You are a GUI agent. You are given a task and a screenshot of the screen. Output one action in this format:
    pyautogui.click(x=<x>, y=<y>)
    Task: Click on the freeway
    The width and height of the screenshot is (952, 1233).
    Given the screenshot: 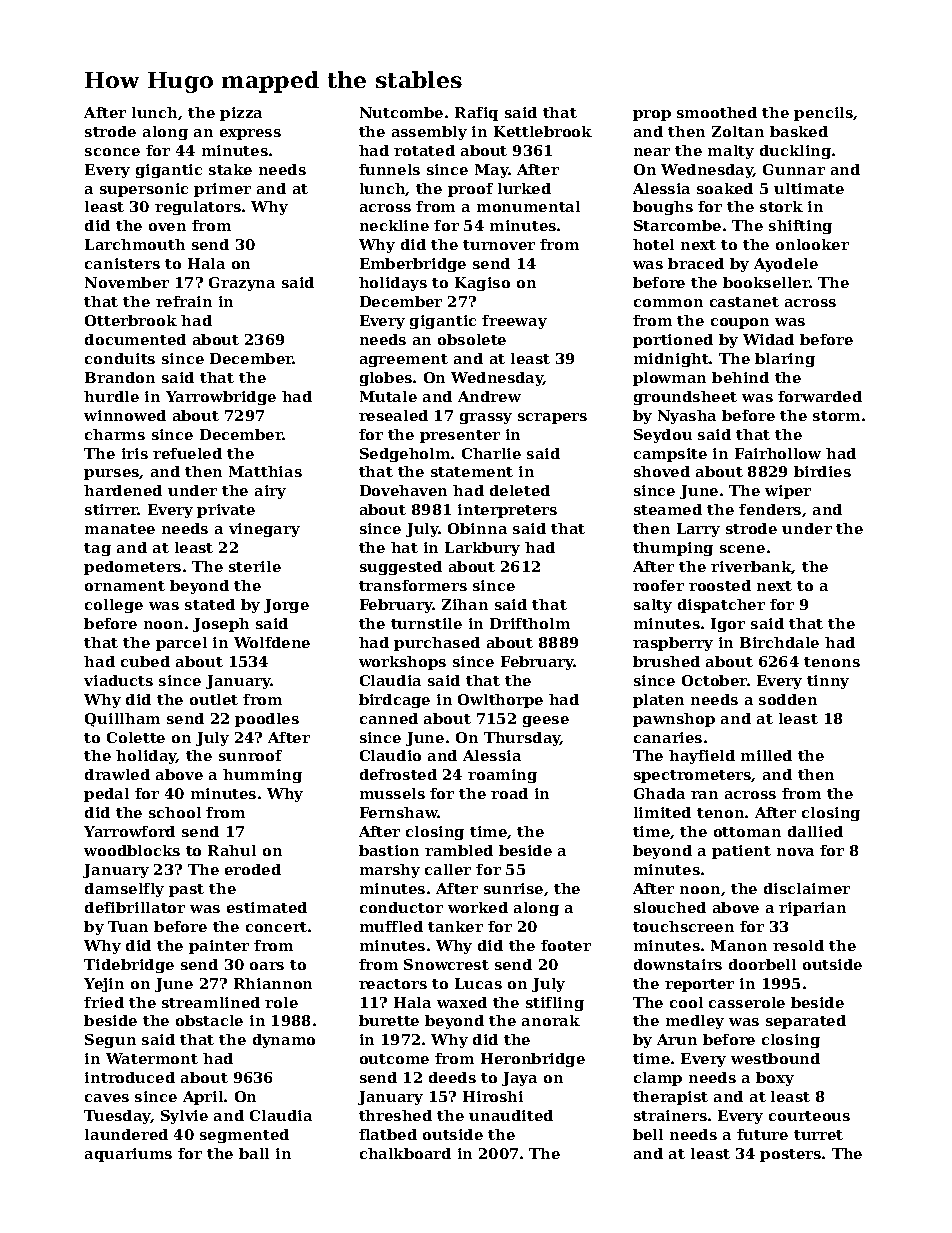 What is the action you would take?
    pyautogui.click(x=514, y=322)
